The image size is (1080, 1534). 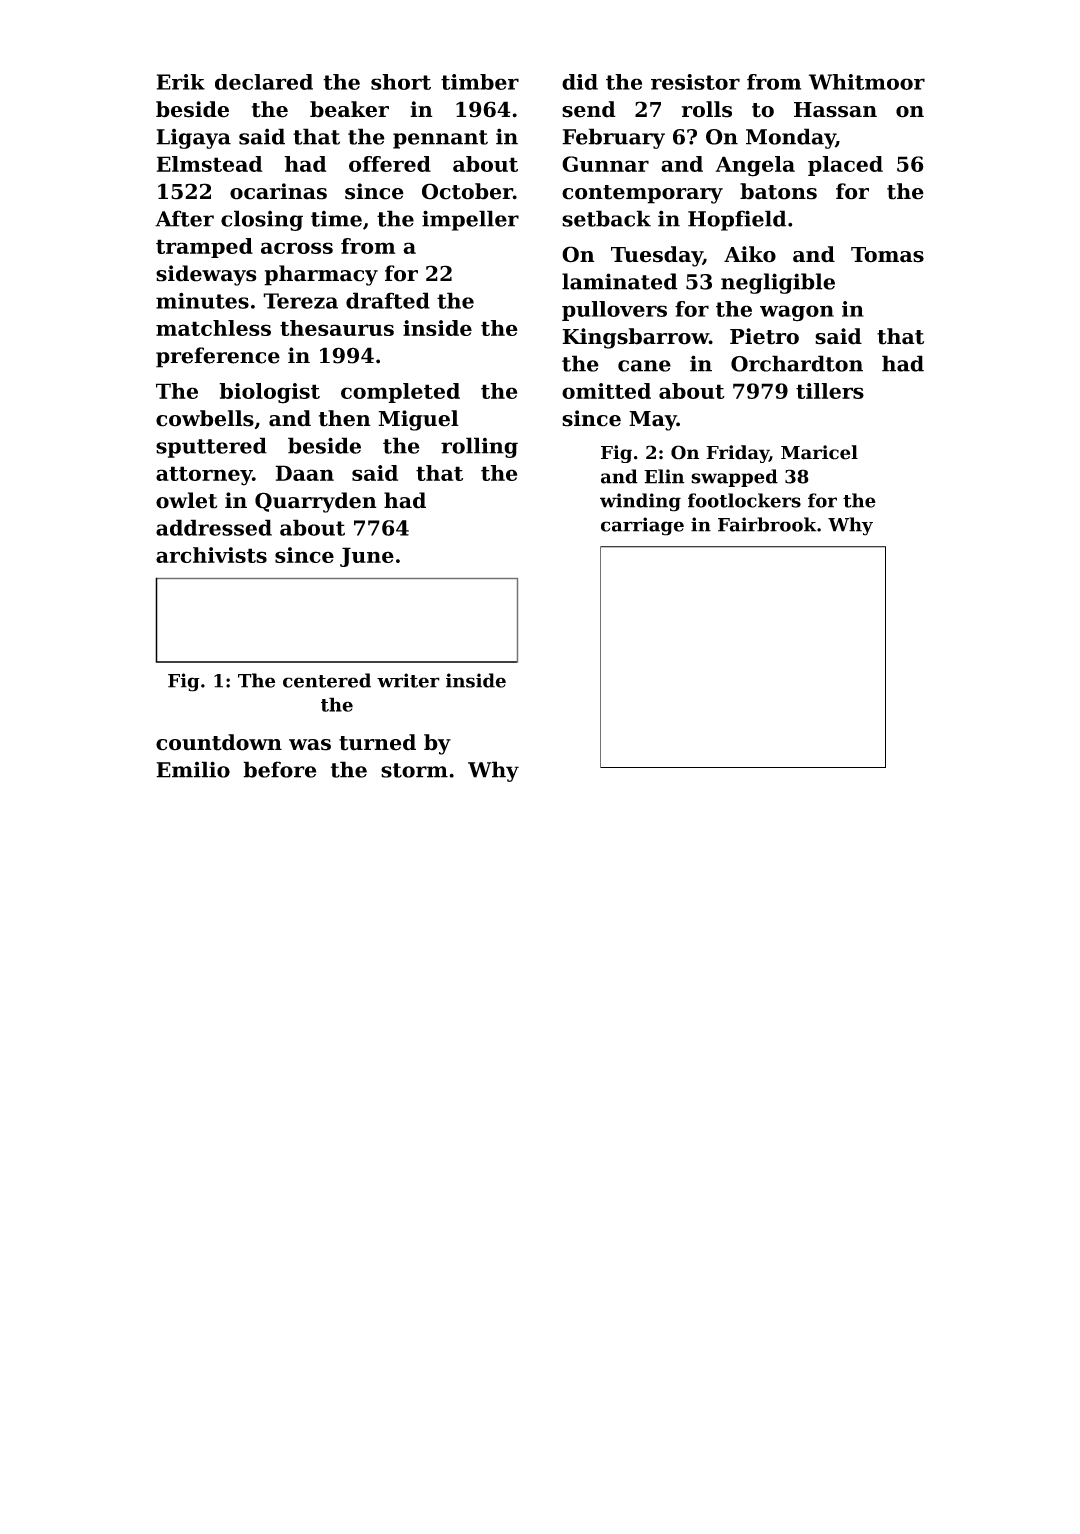 I want to click on time, so click(x=336, y=219).
